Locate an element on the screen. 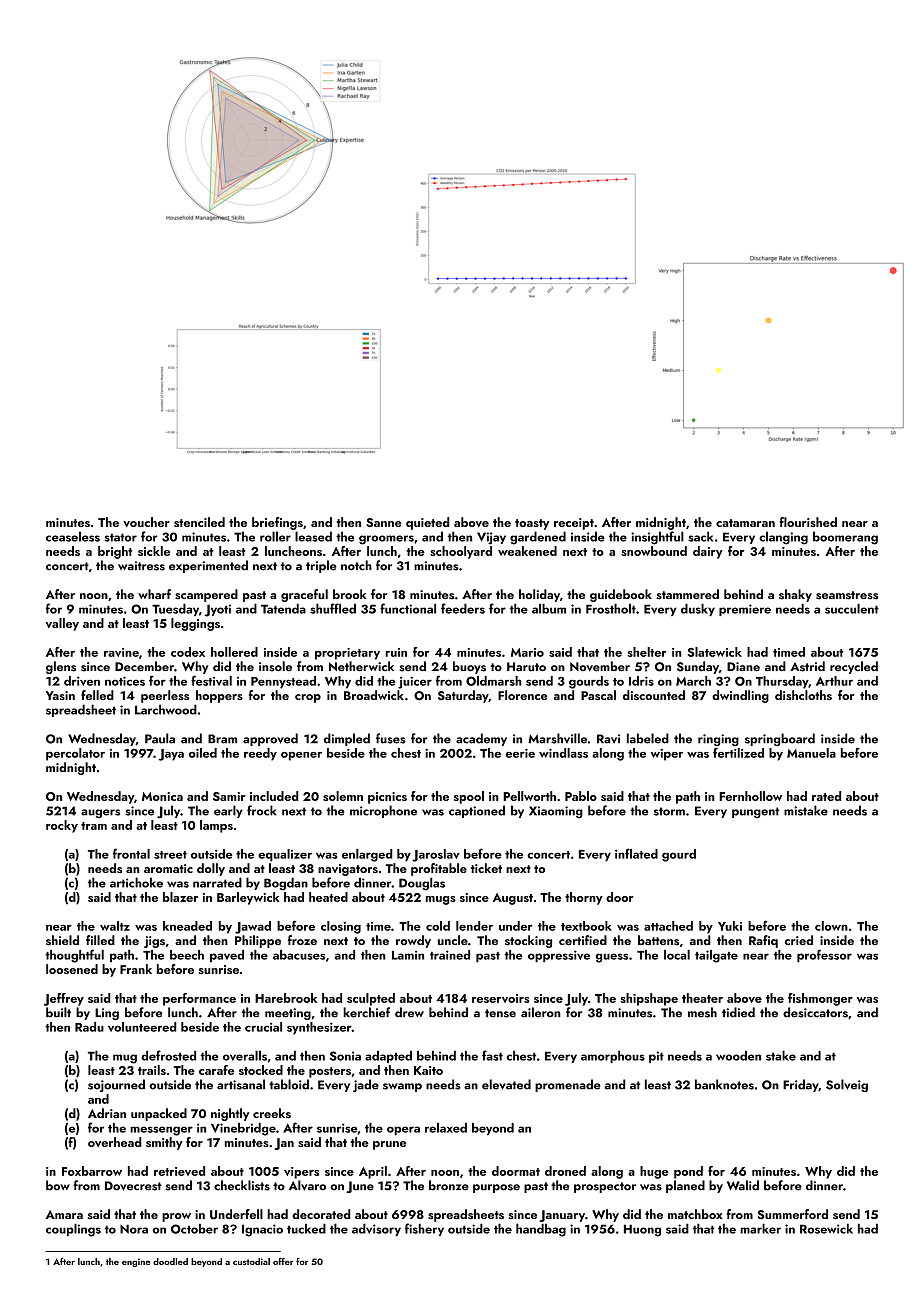  voucher is located at coordinates (146, 522).
